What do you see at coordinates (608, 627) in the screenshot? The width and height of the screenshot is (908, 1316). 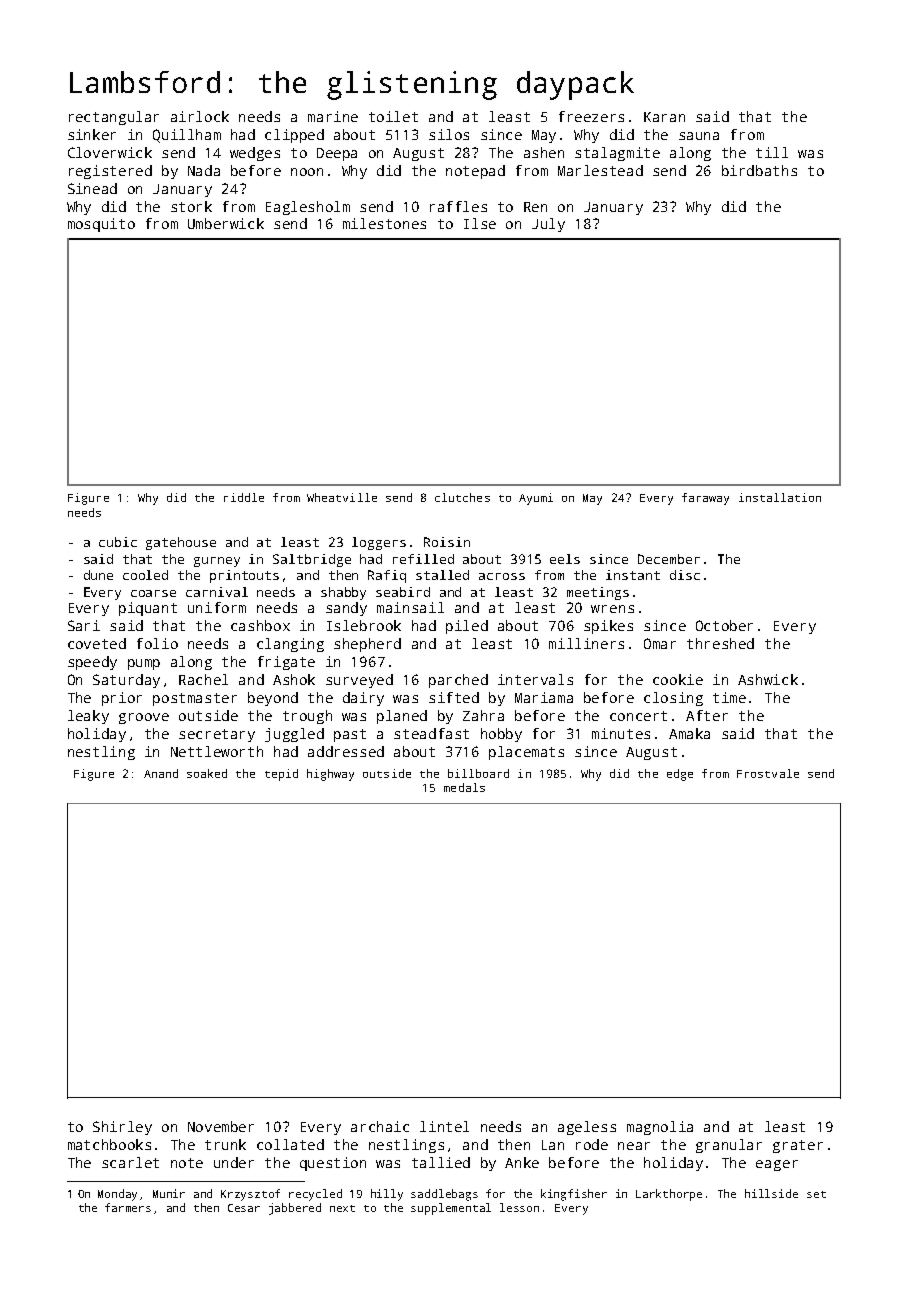 I see `spikes` at bounding box center [608, 627].
